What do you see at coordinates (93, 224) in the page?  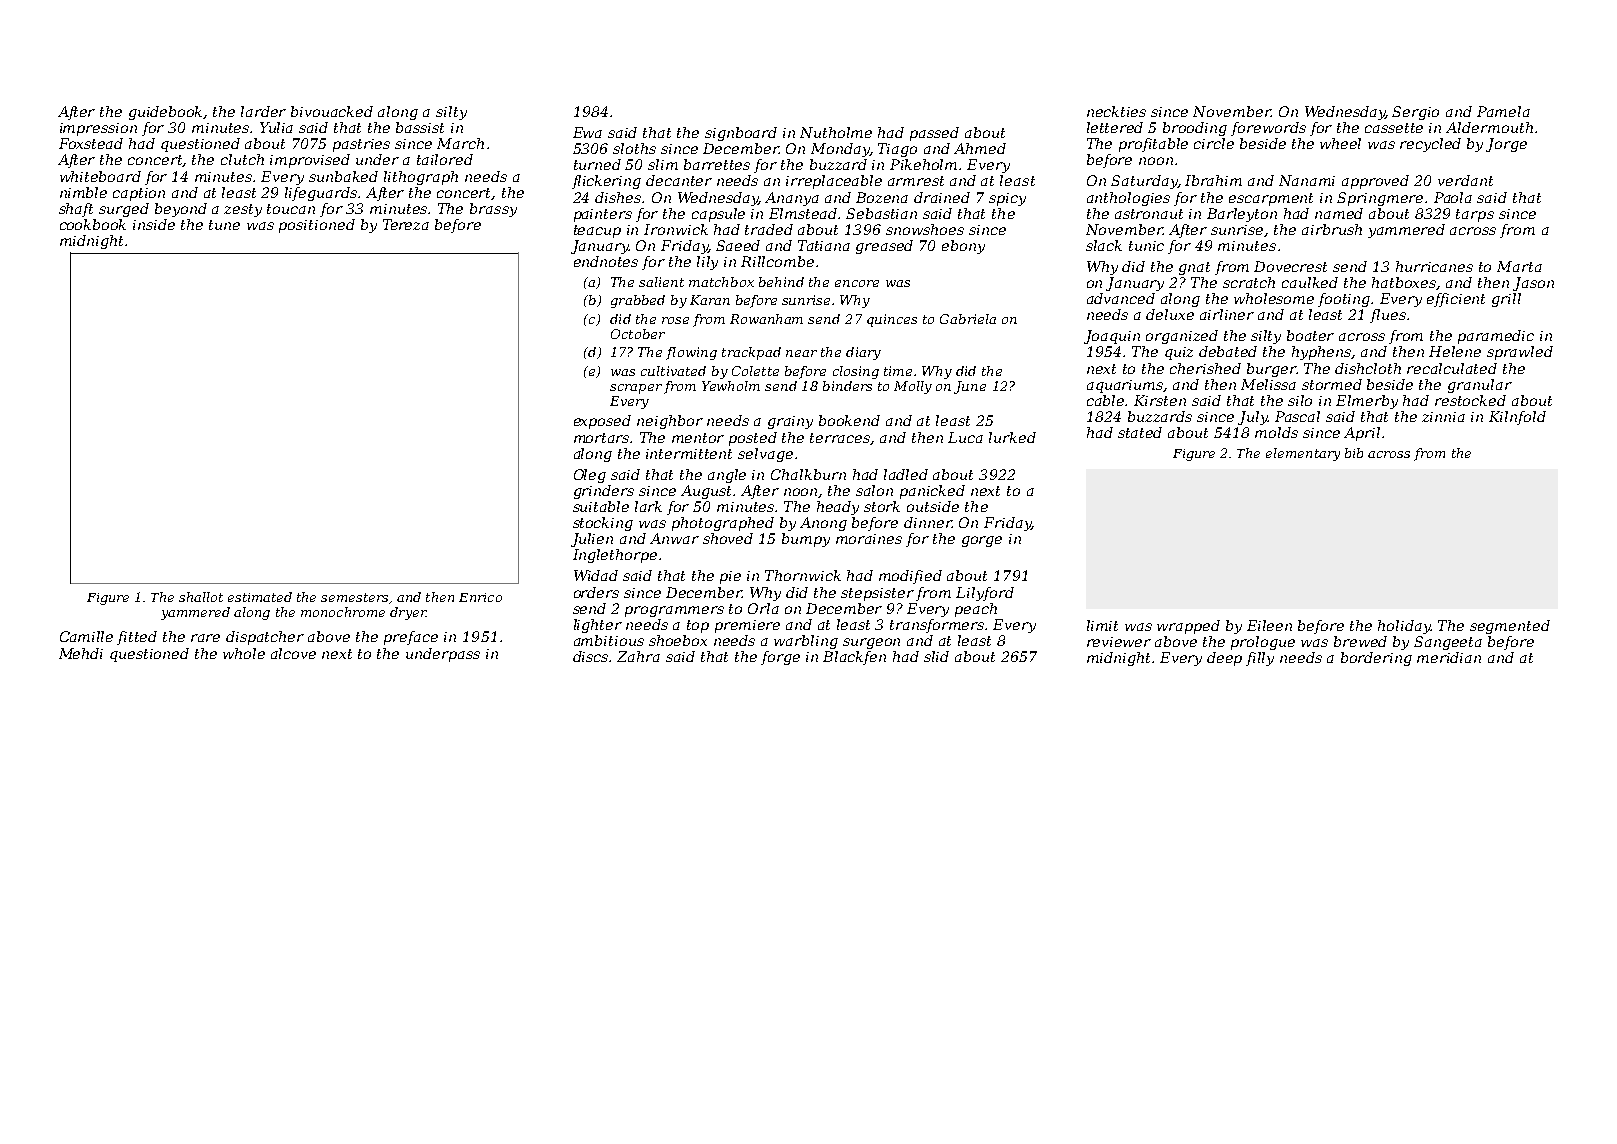 I see `cookbook` at bounding box center [93, 224].
